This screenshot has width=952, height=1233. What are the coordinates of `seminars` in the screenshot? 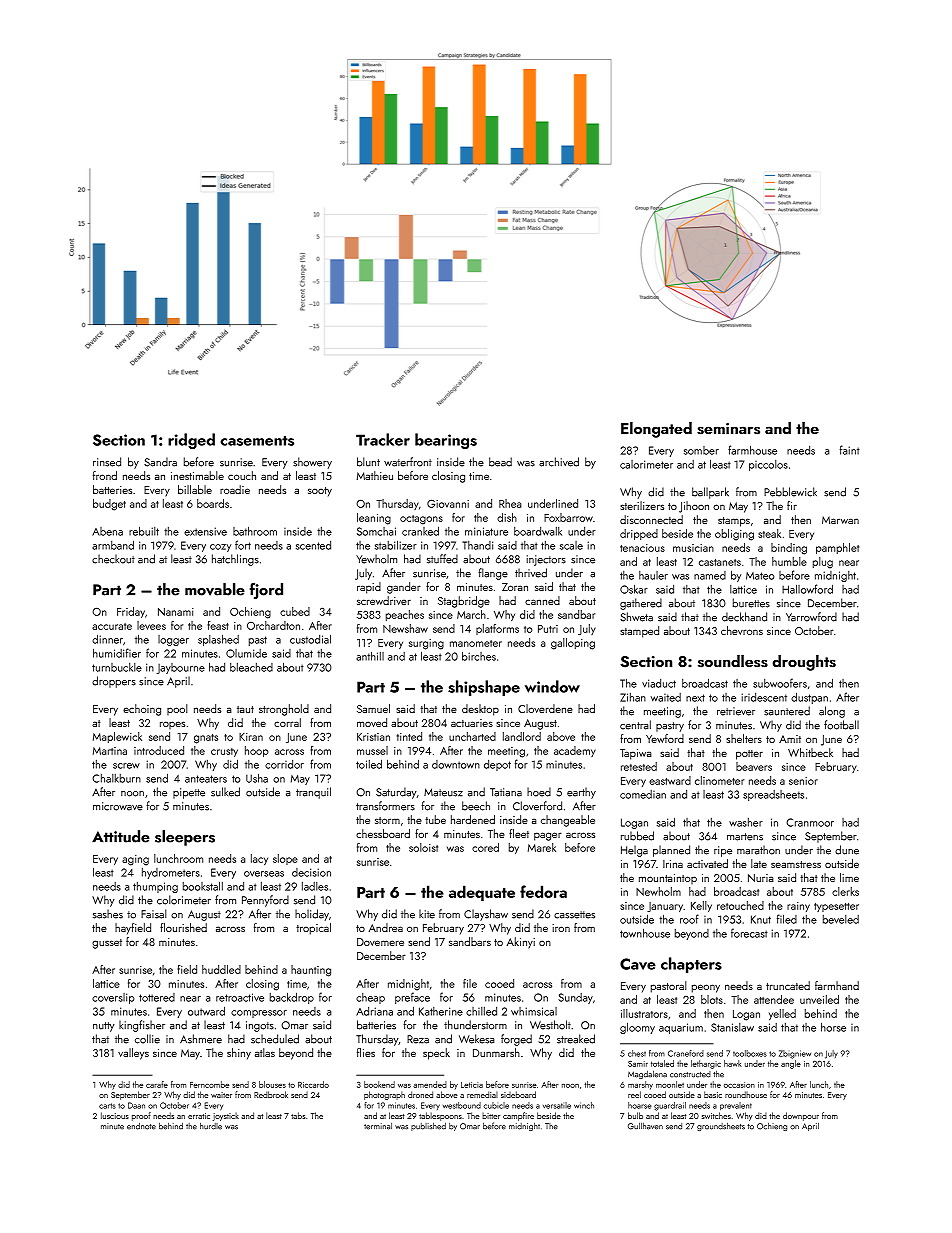 It's located at (728, 429).
